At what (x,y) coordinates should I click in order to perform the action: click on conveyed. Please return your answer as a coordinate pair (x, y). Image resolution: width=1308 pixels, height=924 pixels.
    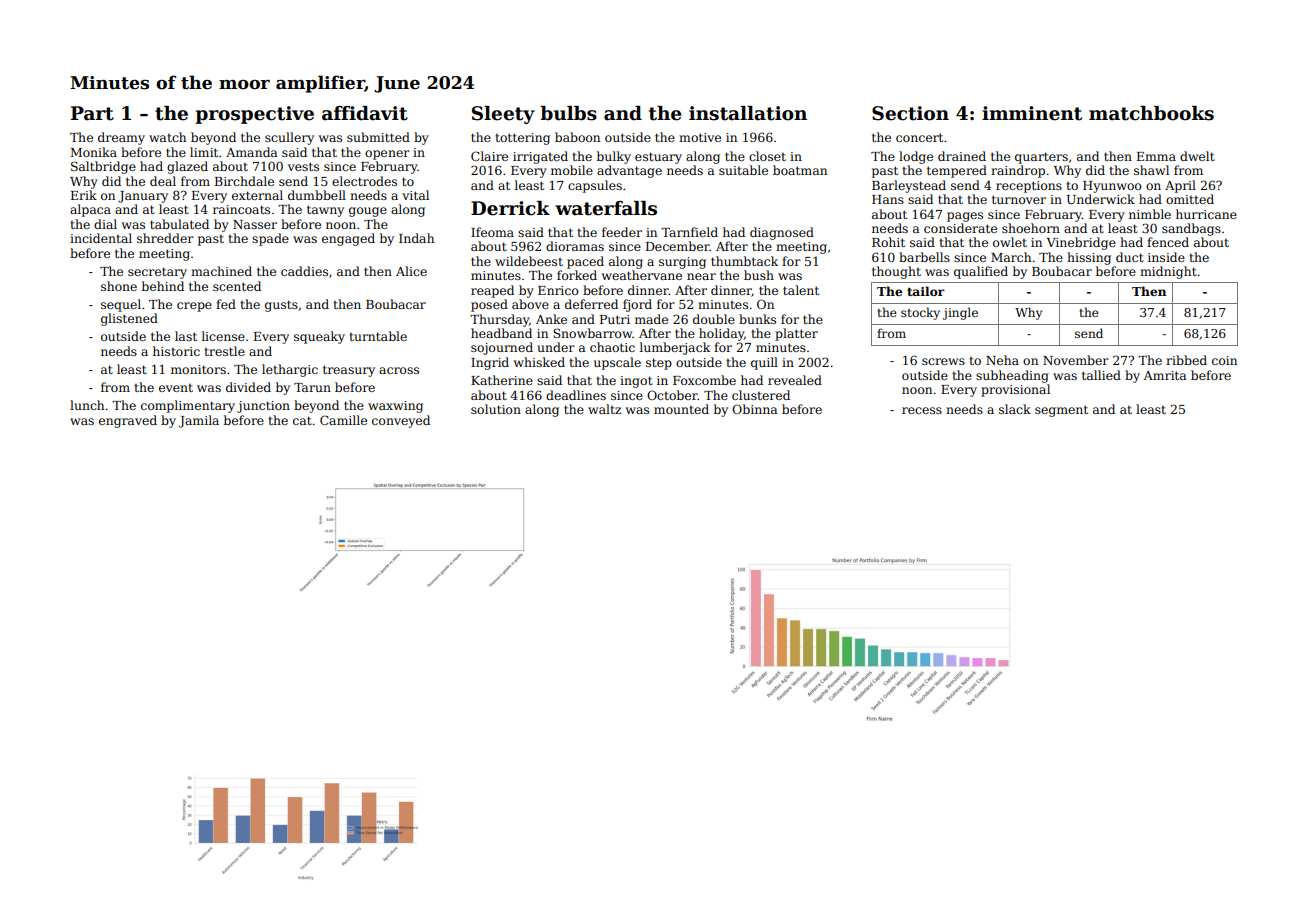
    Looking at the image, I should click on (401, 421).
